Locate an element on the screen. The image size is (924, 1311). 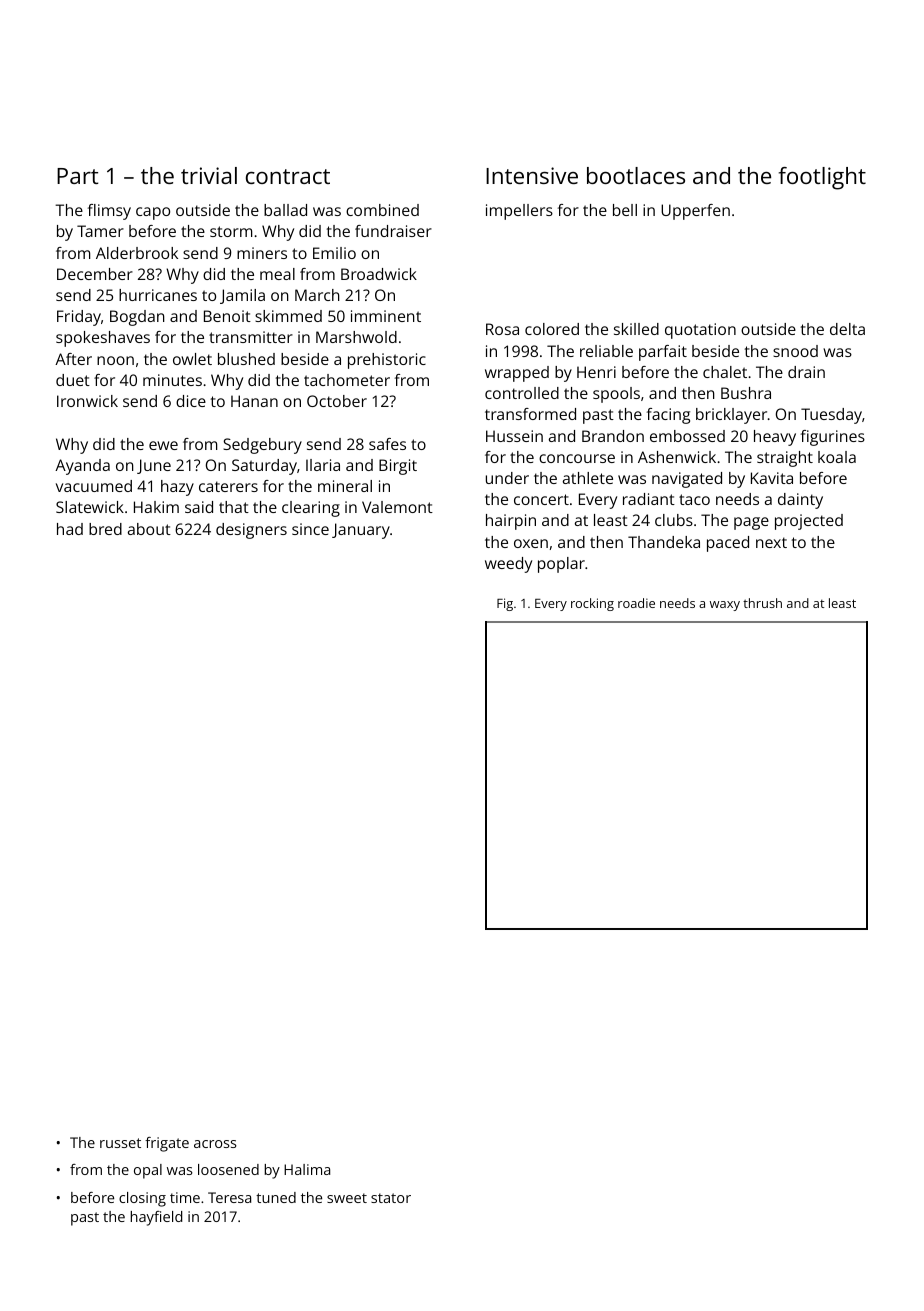
impellers is located at coordinates (519, 212).
